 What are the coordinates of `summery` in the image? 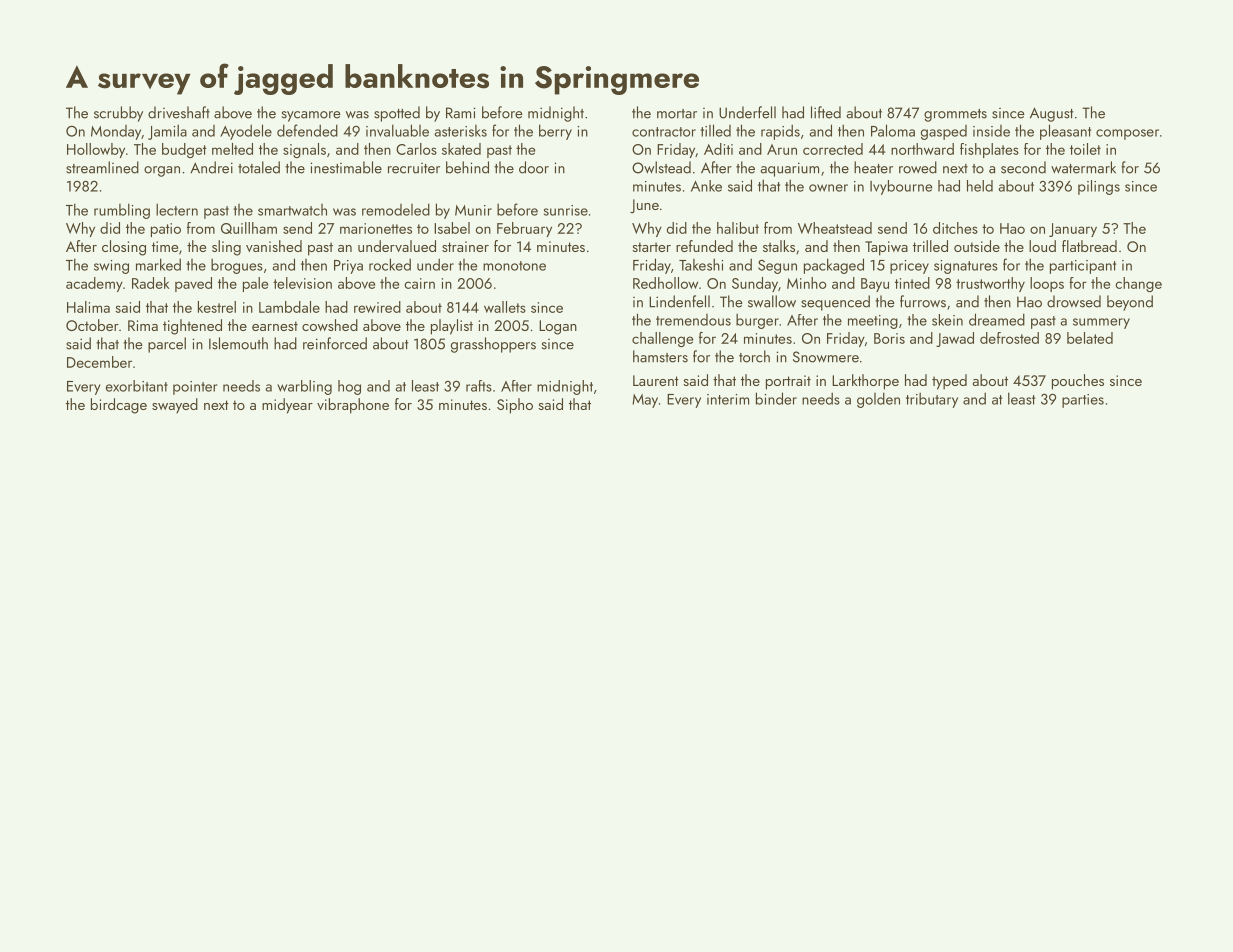 It's located at (1101, 323).
